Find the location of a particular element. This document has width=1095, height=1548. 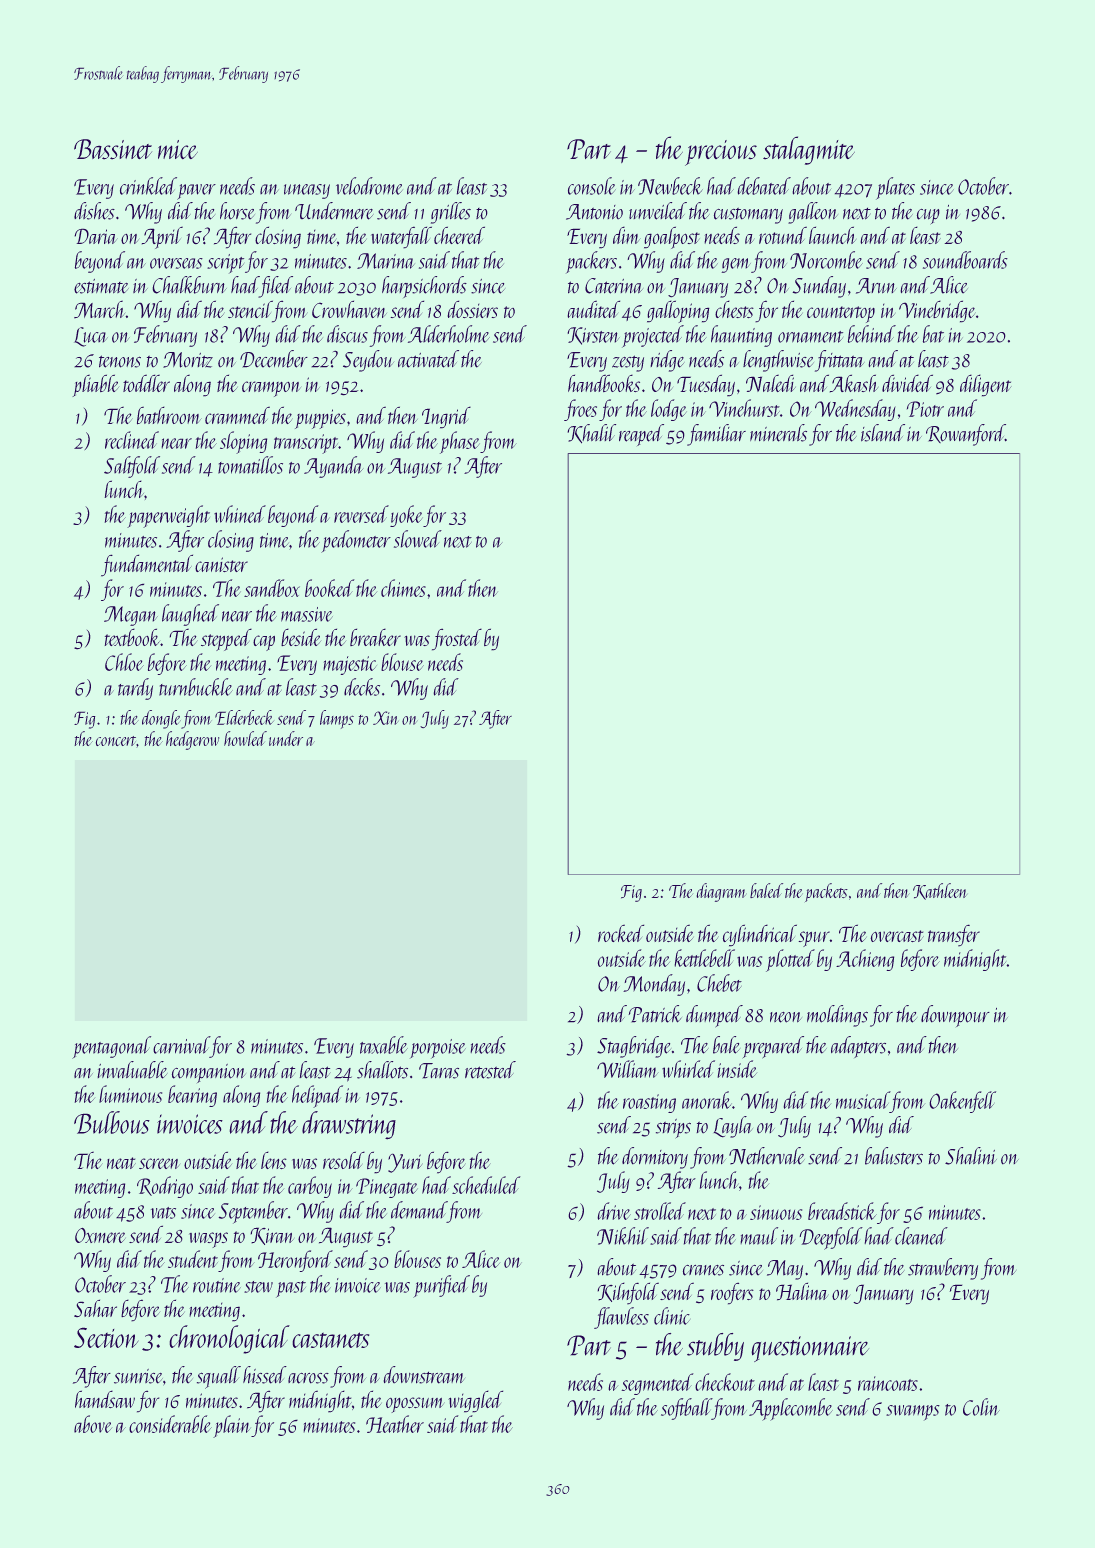

plain is located at coordinates (232, 1426).
